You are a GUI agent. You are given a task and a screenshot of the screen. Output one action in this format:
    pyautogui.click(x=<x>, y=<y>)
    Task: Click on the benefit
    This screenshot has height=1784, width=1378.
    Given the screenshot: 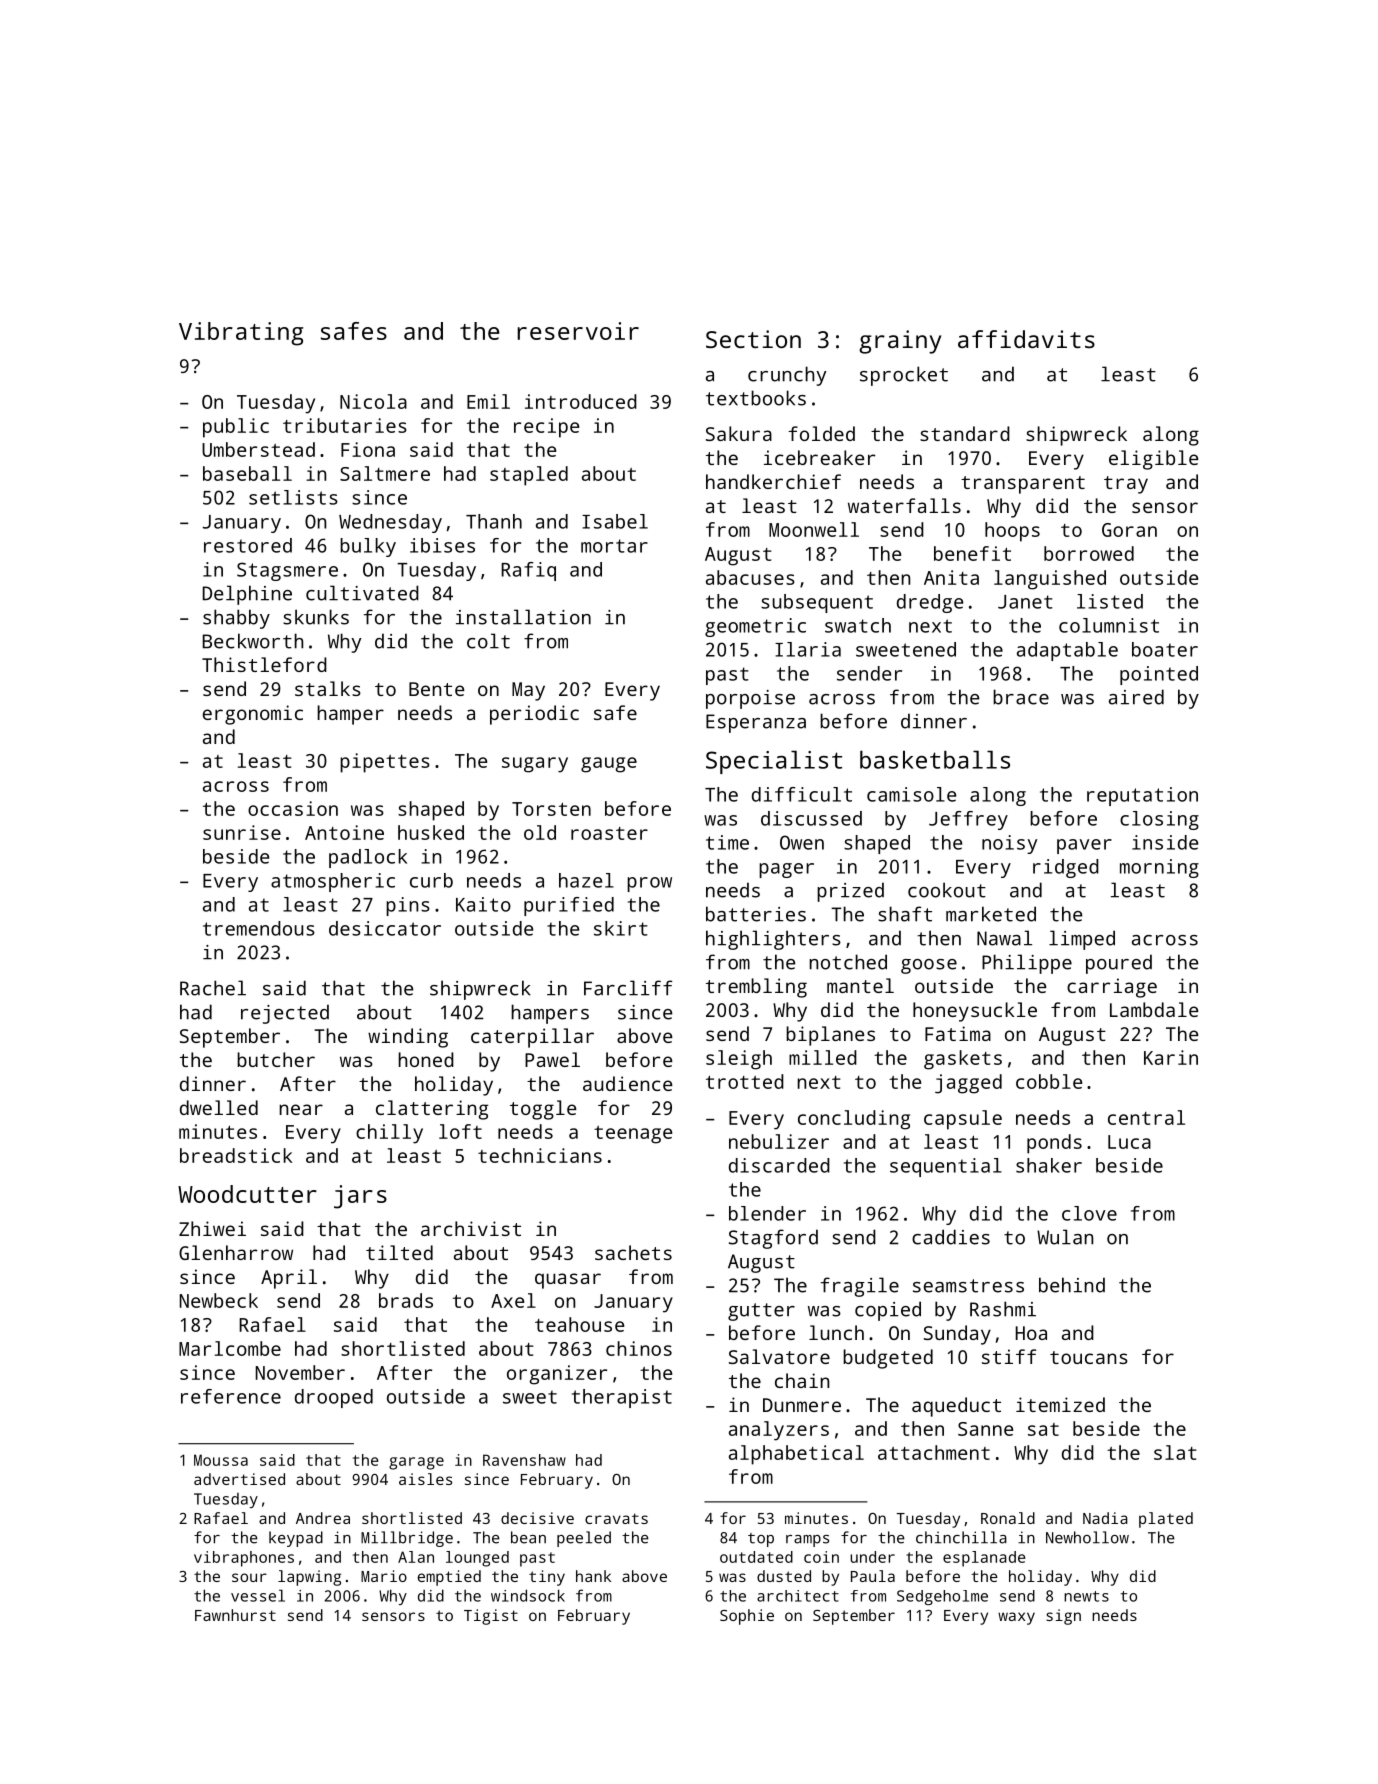 What is the action you would take?
    pyautogui.click(x=972, y=553)
